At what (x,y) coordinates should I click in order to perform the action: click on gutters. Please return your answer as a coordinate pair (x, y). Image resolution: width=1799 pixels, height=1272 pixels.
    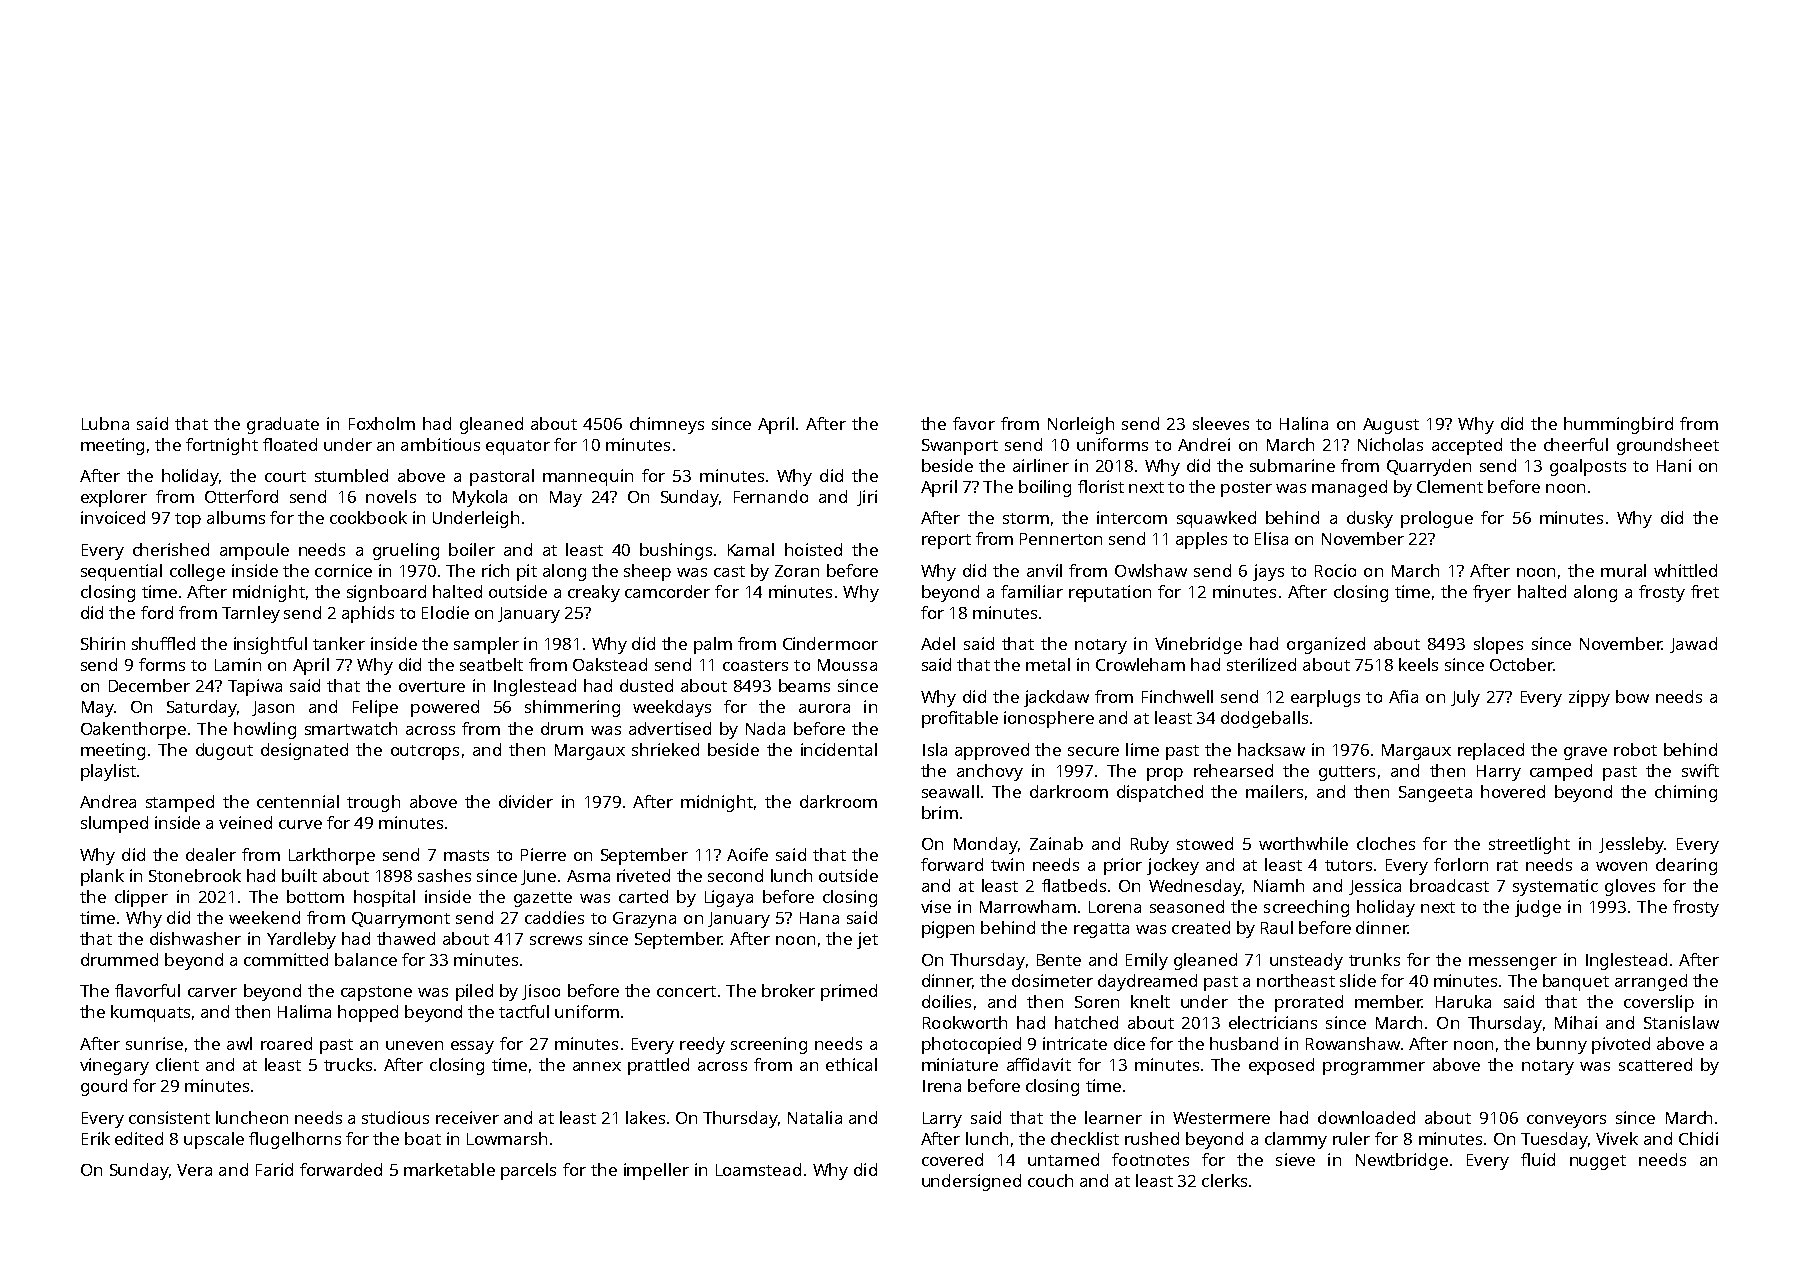
    Looking at the image, I should click on (1347, 773).
